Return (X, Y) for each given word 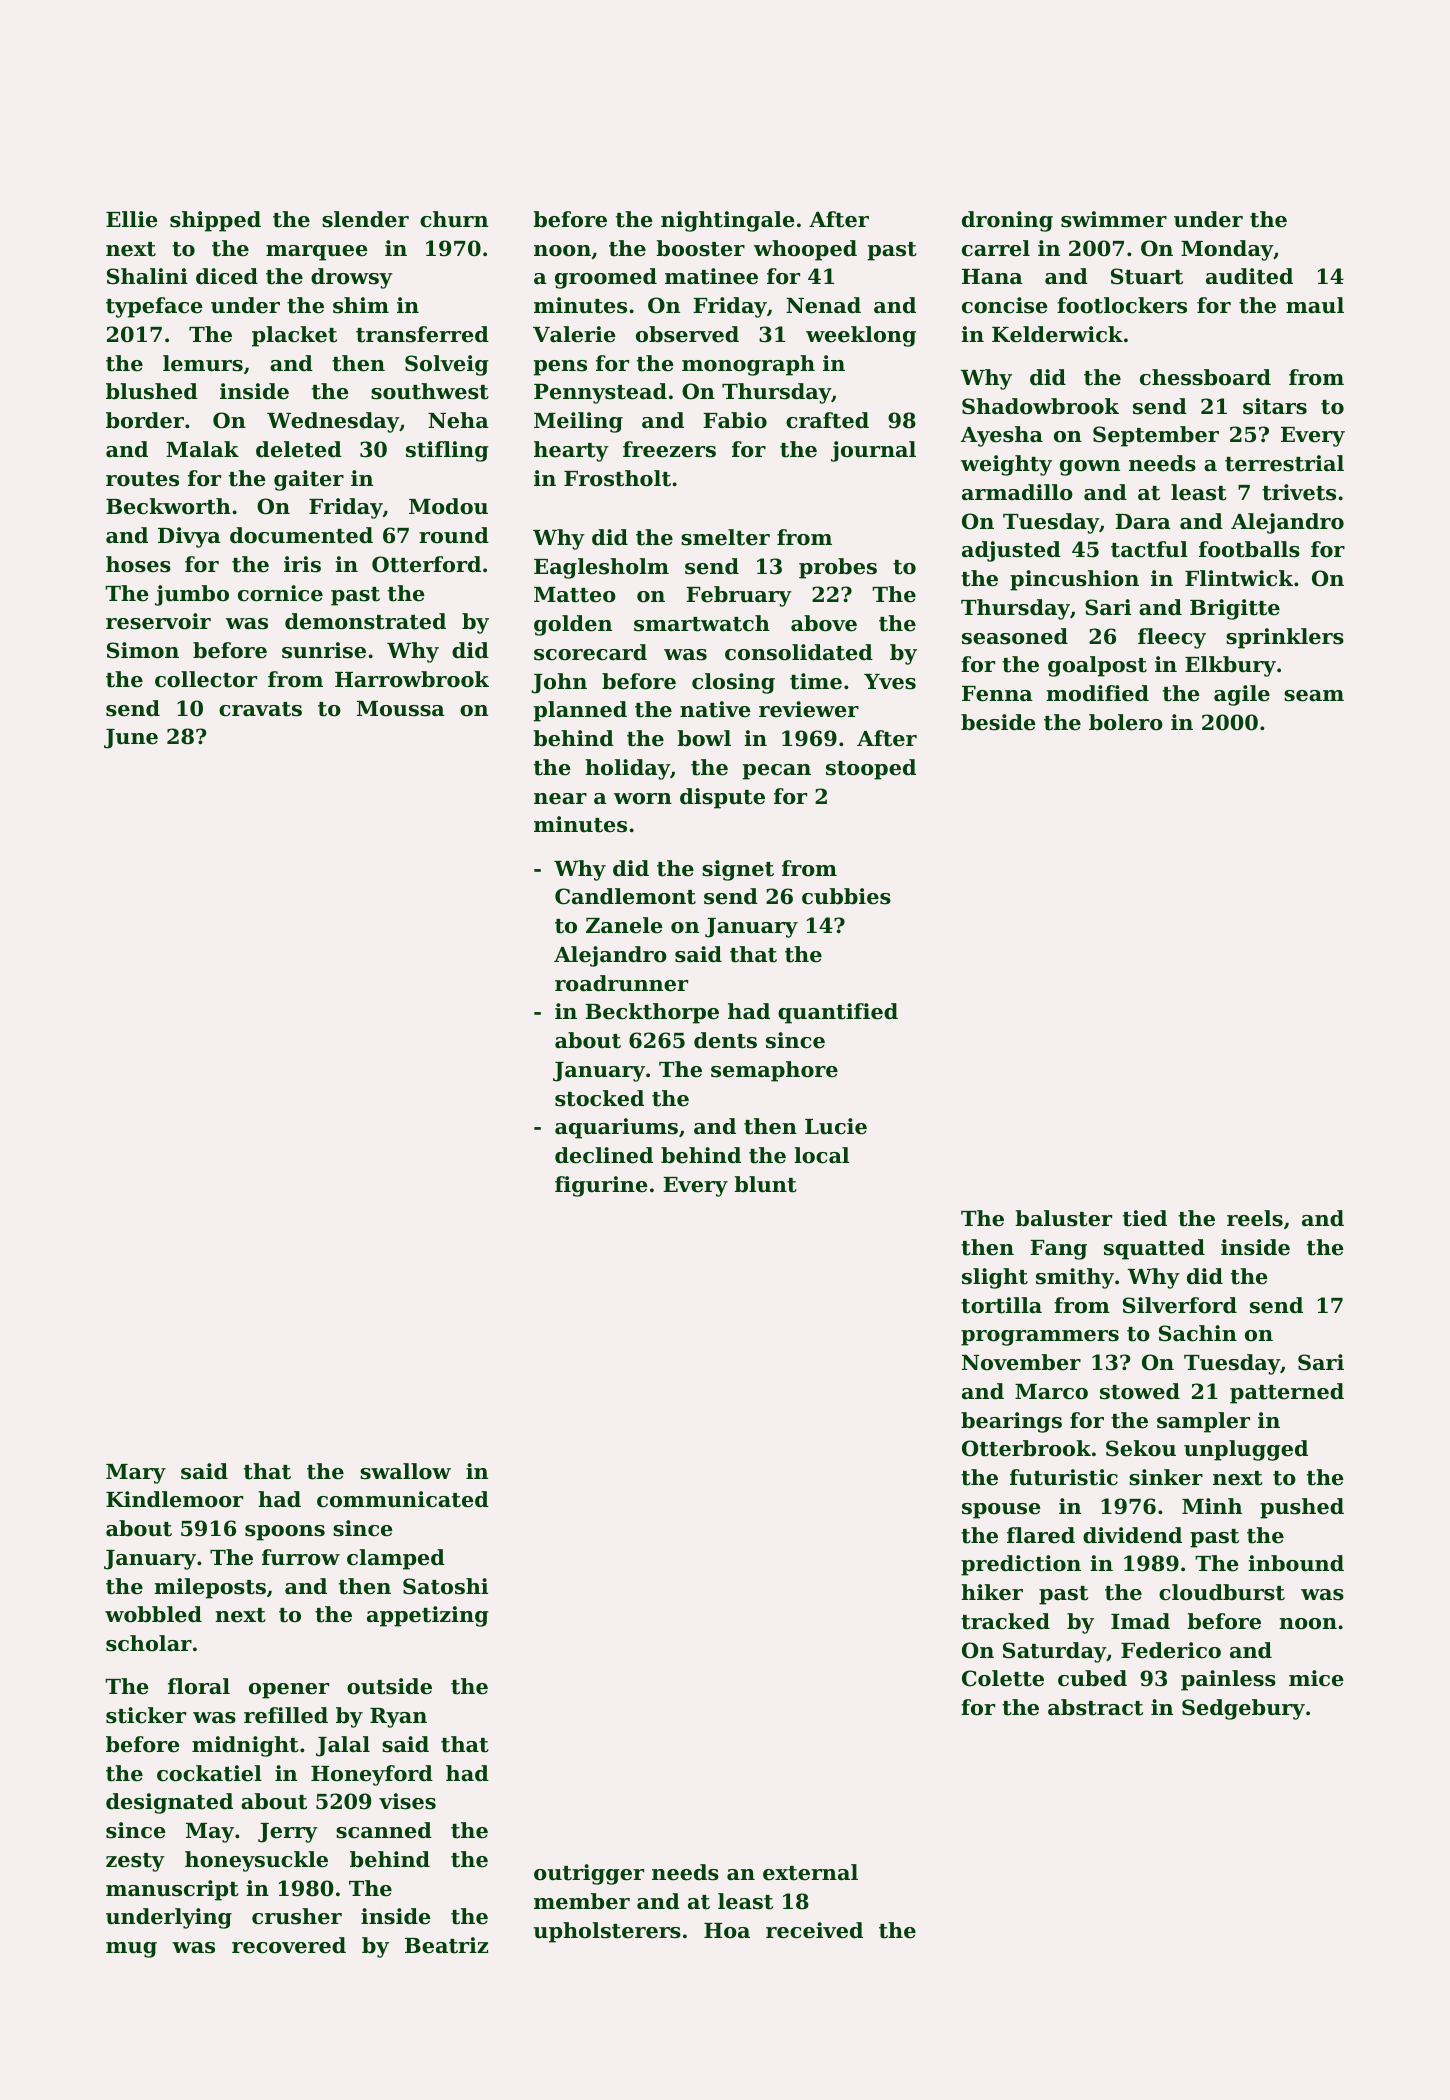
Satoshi (445, 1586)
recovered (289, 1945)
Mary (136, 1474)
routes (142, 479)
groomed (606, 278)
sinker (1166, 1477)
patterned (1287, 1393)
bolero (1126, 722)
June (131, 739)
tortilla (1001, 1305)
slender (365, 219)
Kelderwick (1057, 334)
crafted (827, 420)
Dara (1143, 522)
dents (725, 1040)
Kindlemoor (174, 1499)
